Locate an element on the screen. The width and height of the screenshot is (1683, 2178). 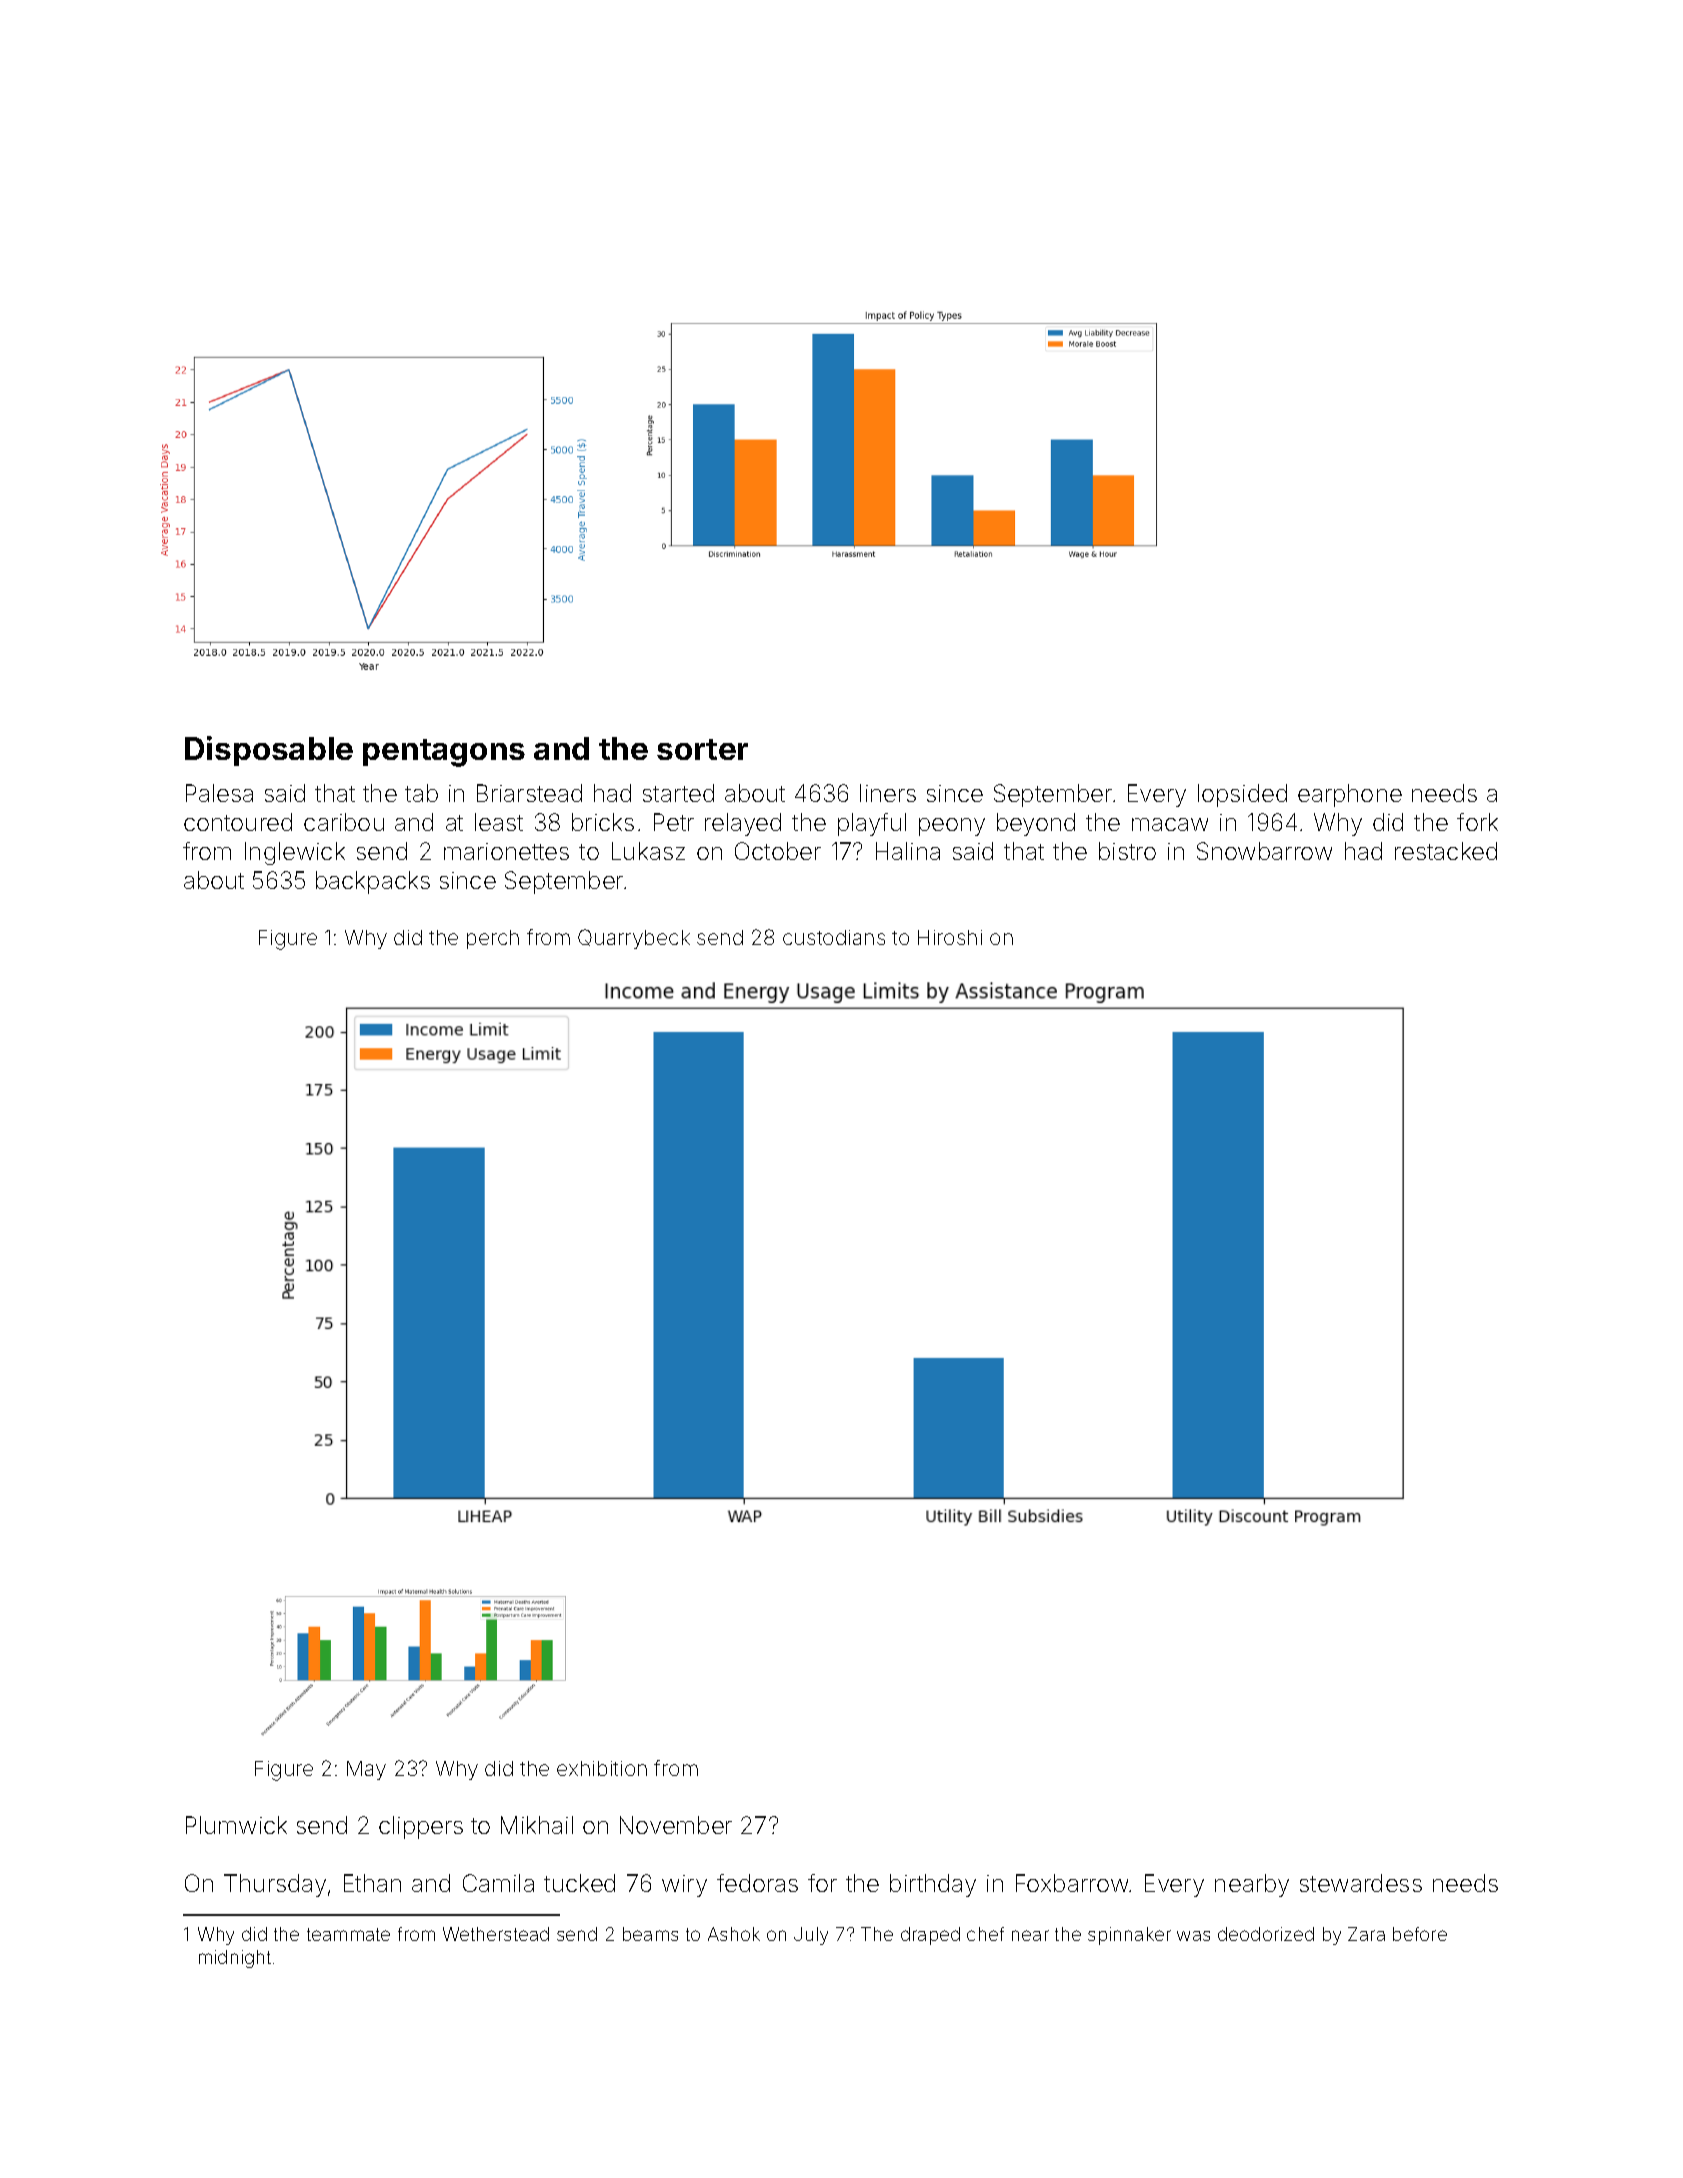
fork is located at coordinates (1477, 822).
